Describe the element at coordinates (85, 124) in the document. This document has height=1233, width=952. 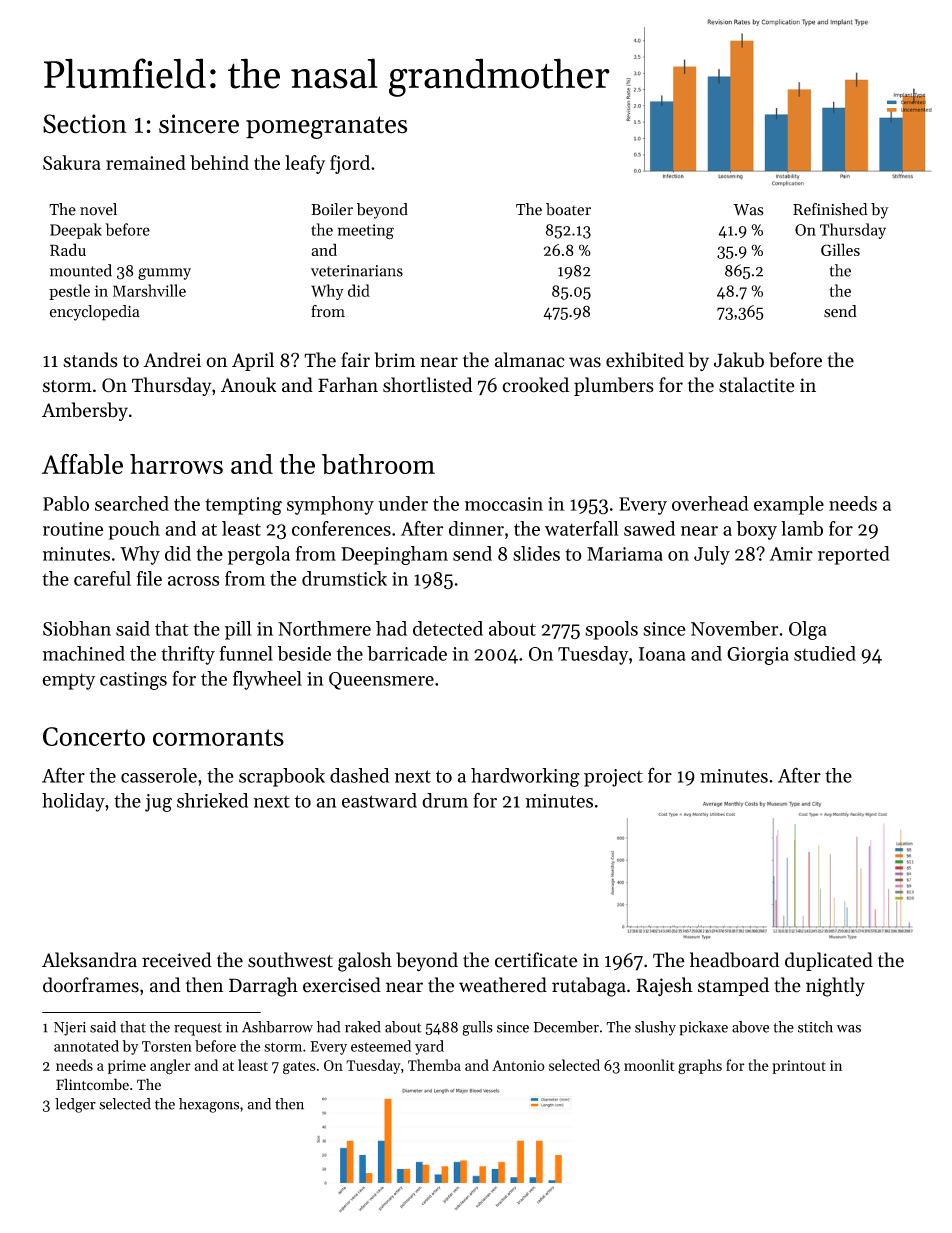
I see `Section` at that location.
